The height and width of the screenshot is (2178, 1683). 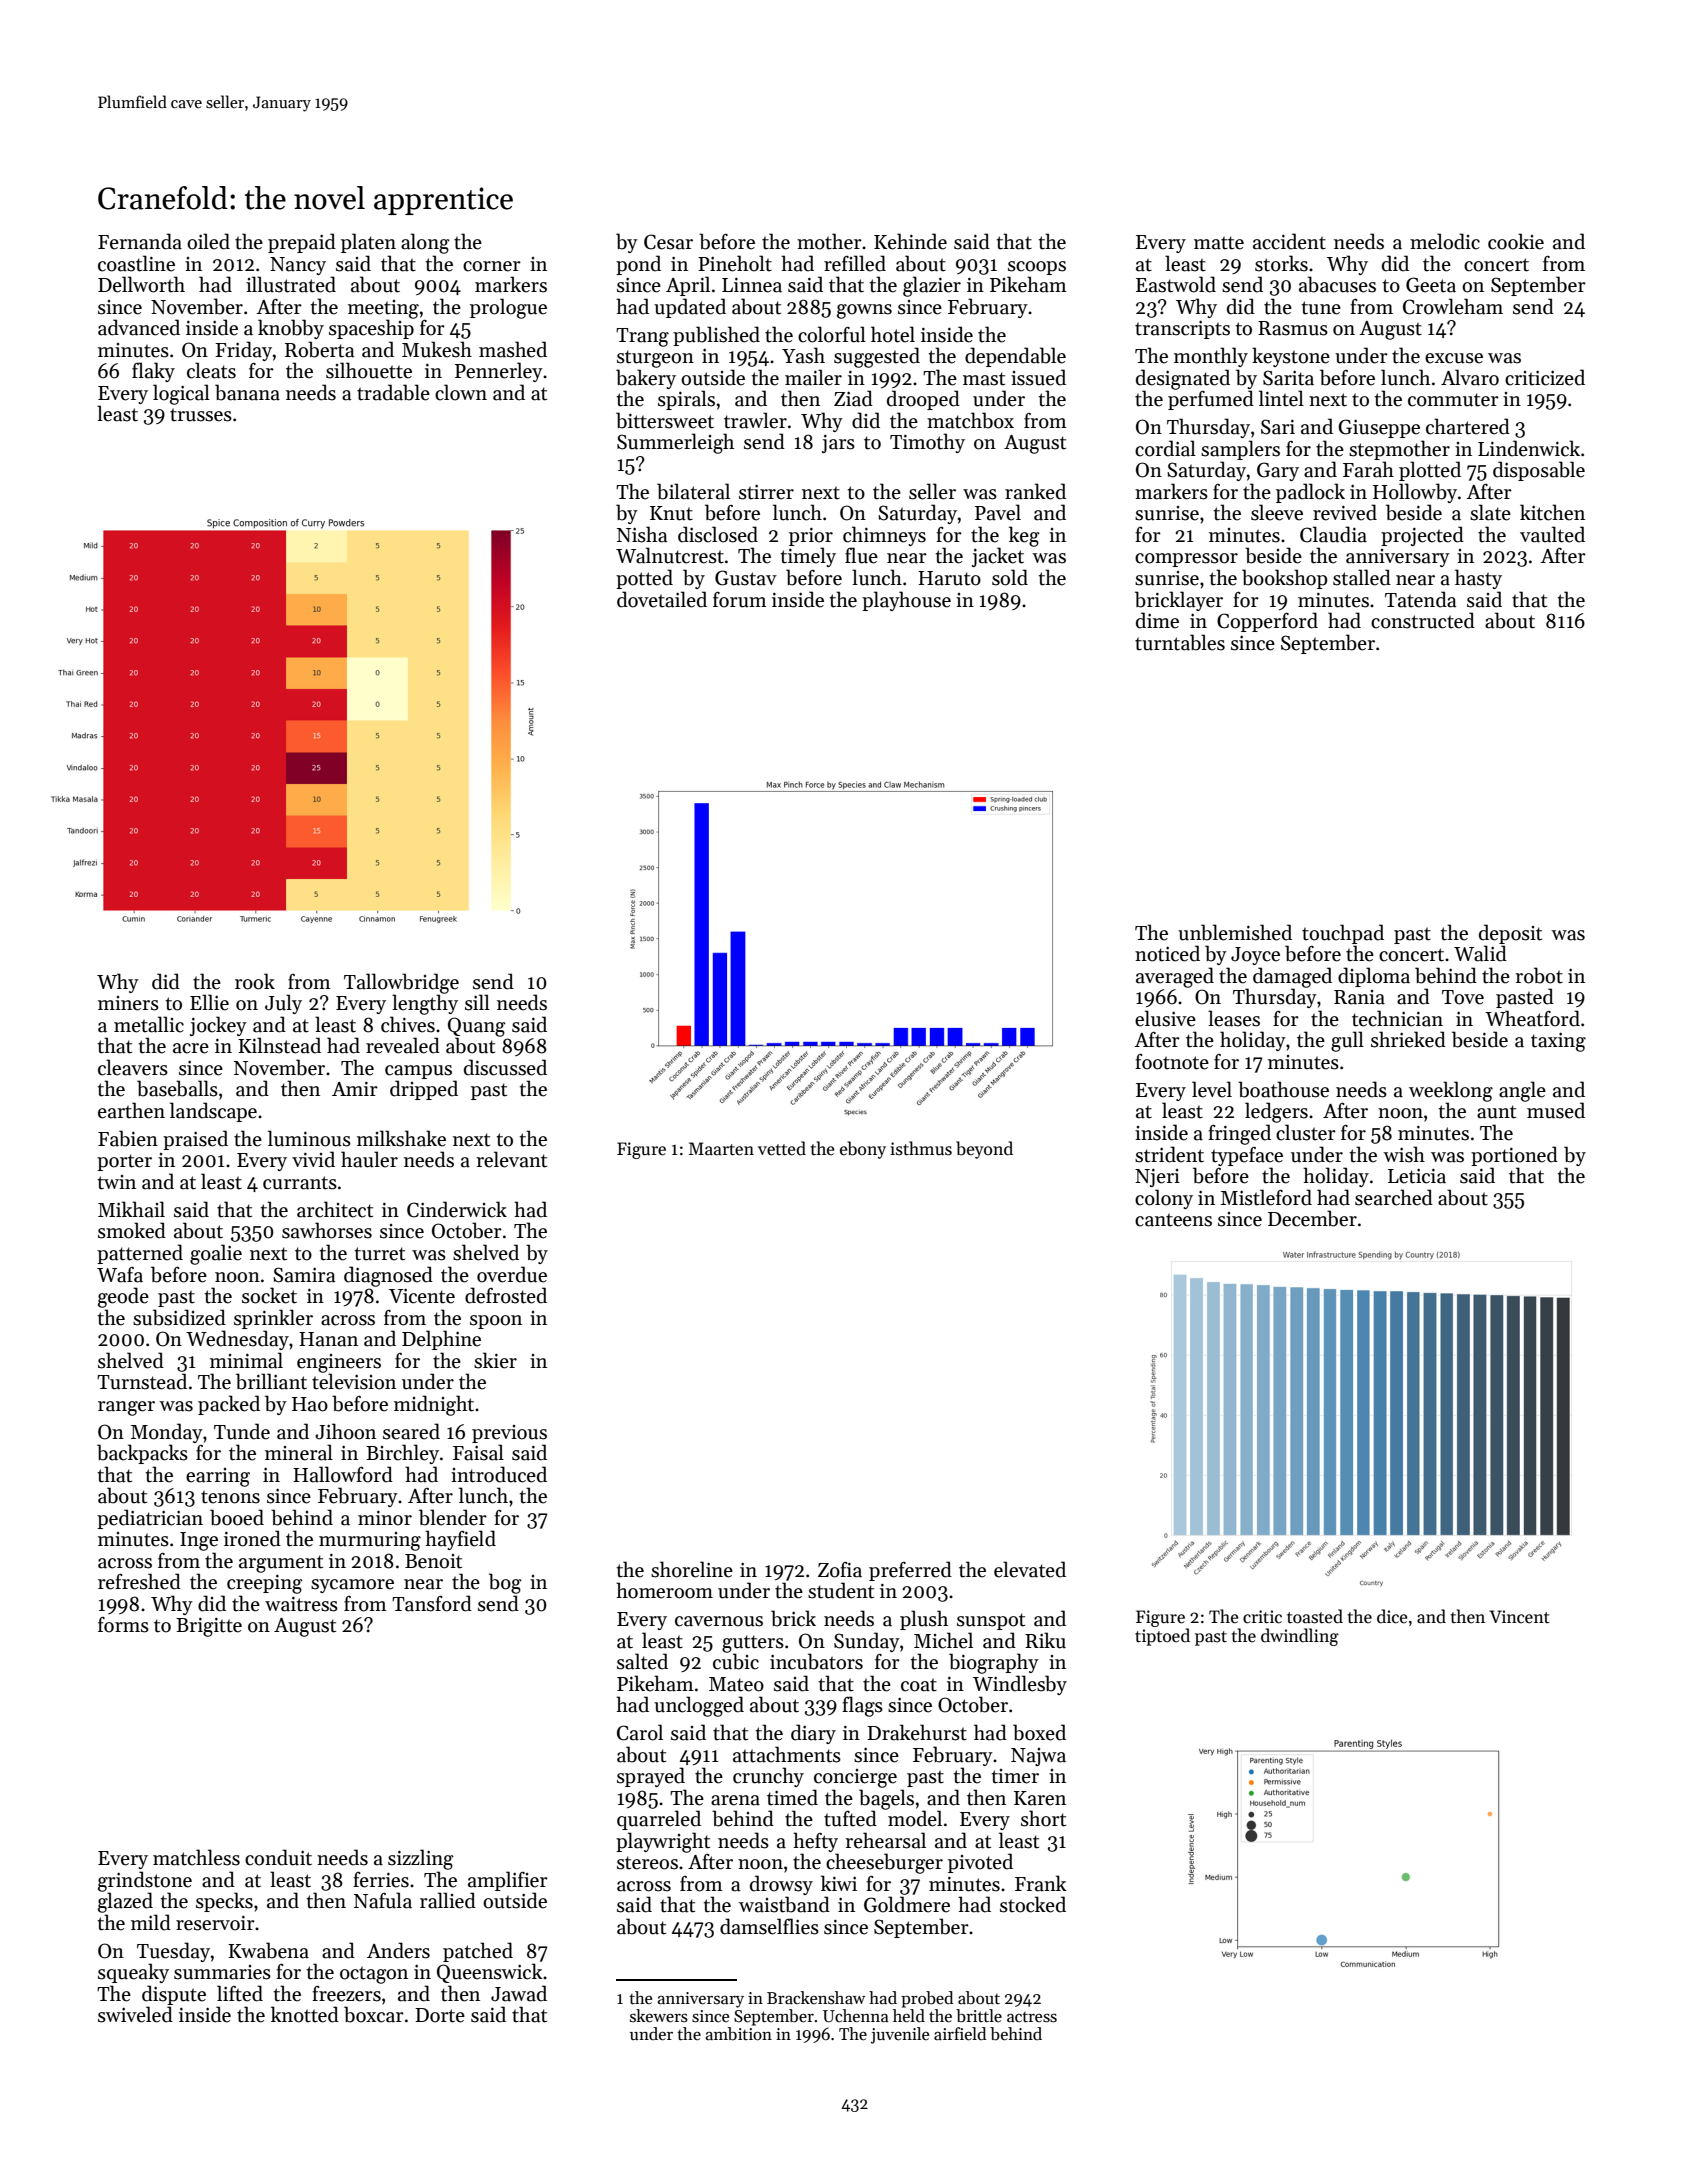 What do you see at coordinates (885, 1840) in the screenshot?
I see `rehearsal` at bounding box center [885, 1840].
